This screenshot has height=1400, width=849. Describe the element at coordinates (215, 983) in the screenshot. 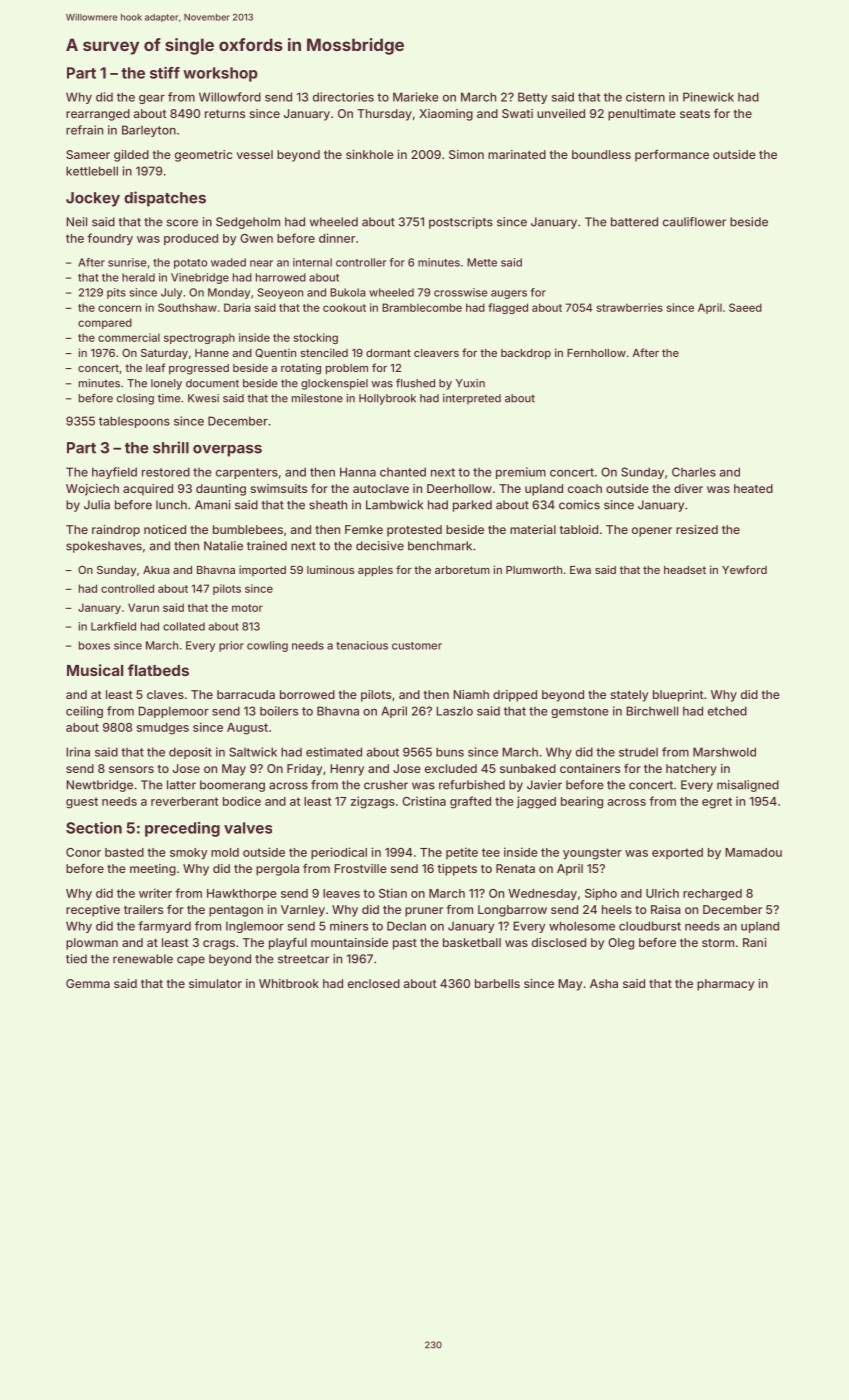

I see `simulator` at that location.
